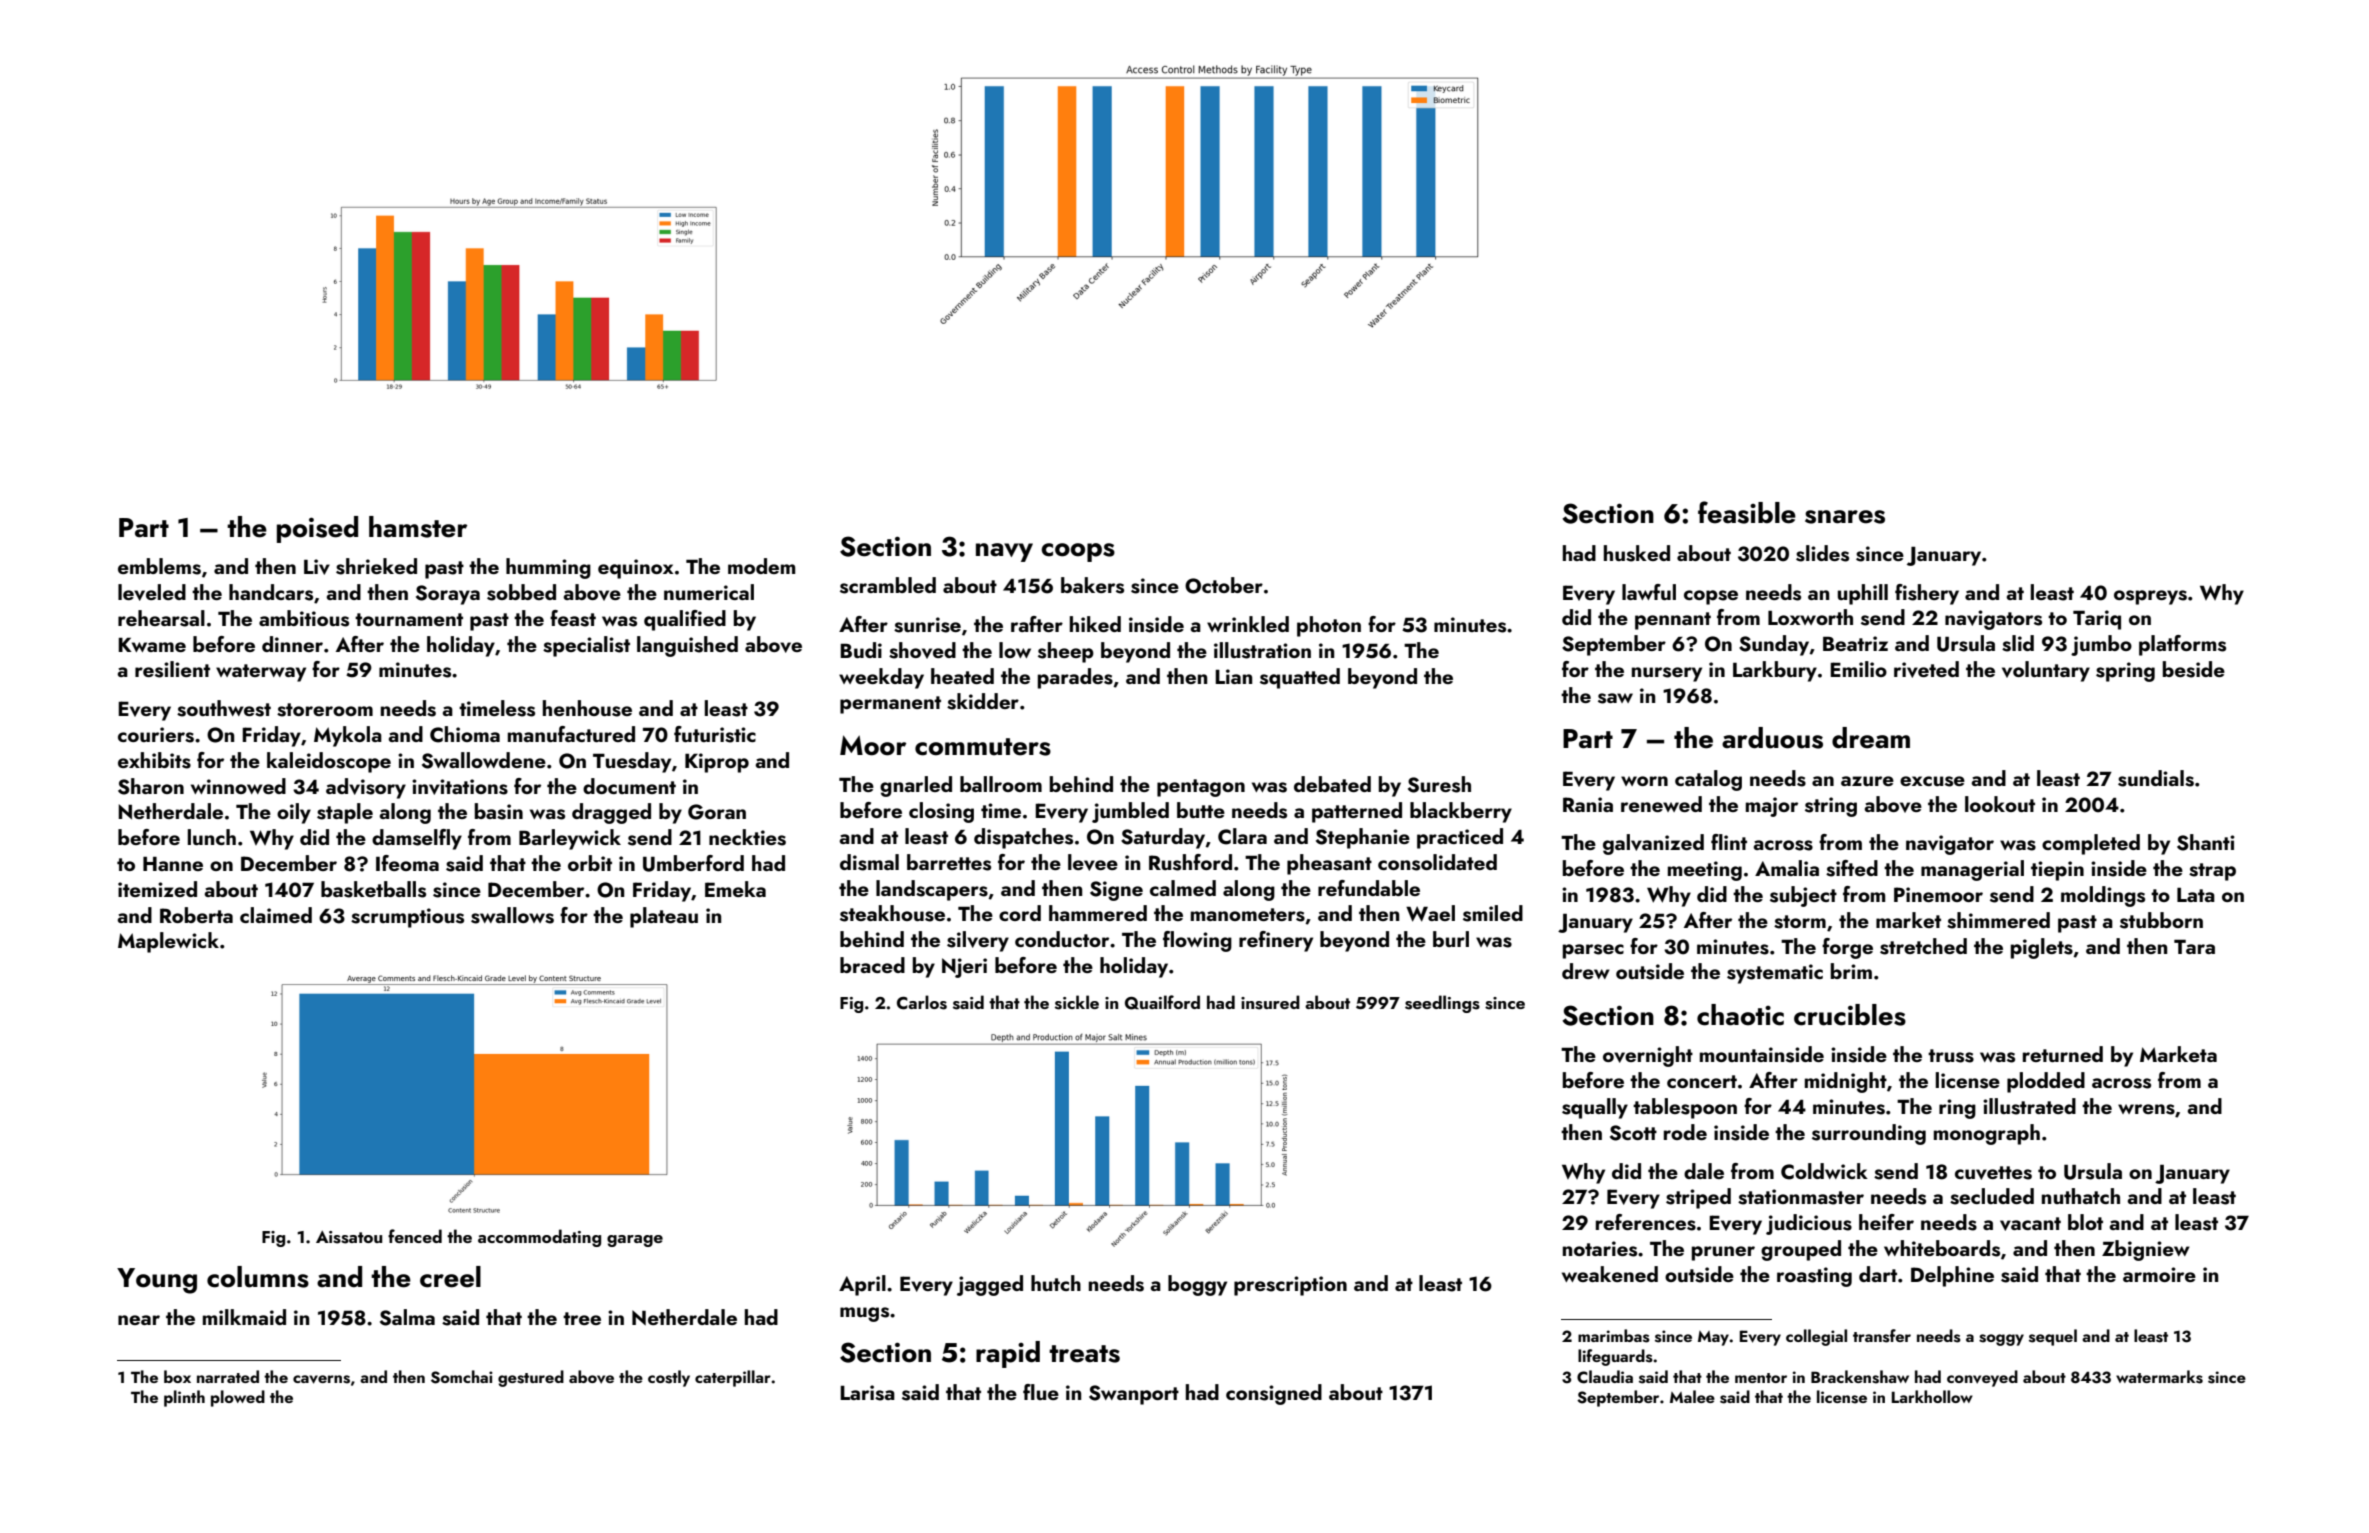 The width and height of the screenshot is (2369, 1533). What do you see at coordinates (1800, 922) in the screenshot?
I see `storm` at bounding box center [1800, 922].
